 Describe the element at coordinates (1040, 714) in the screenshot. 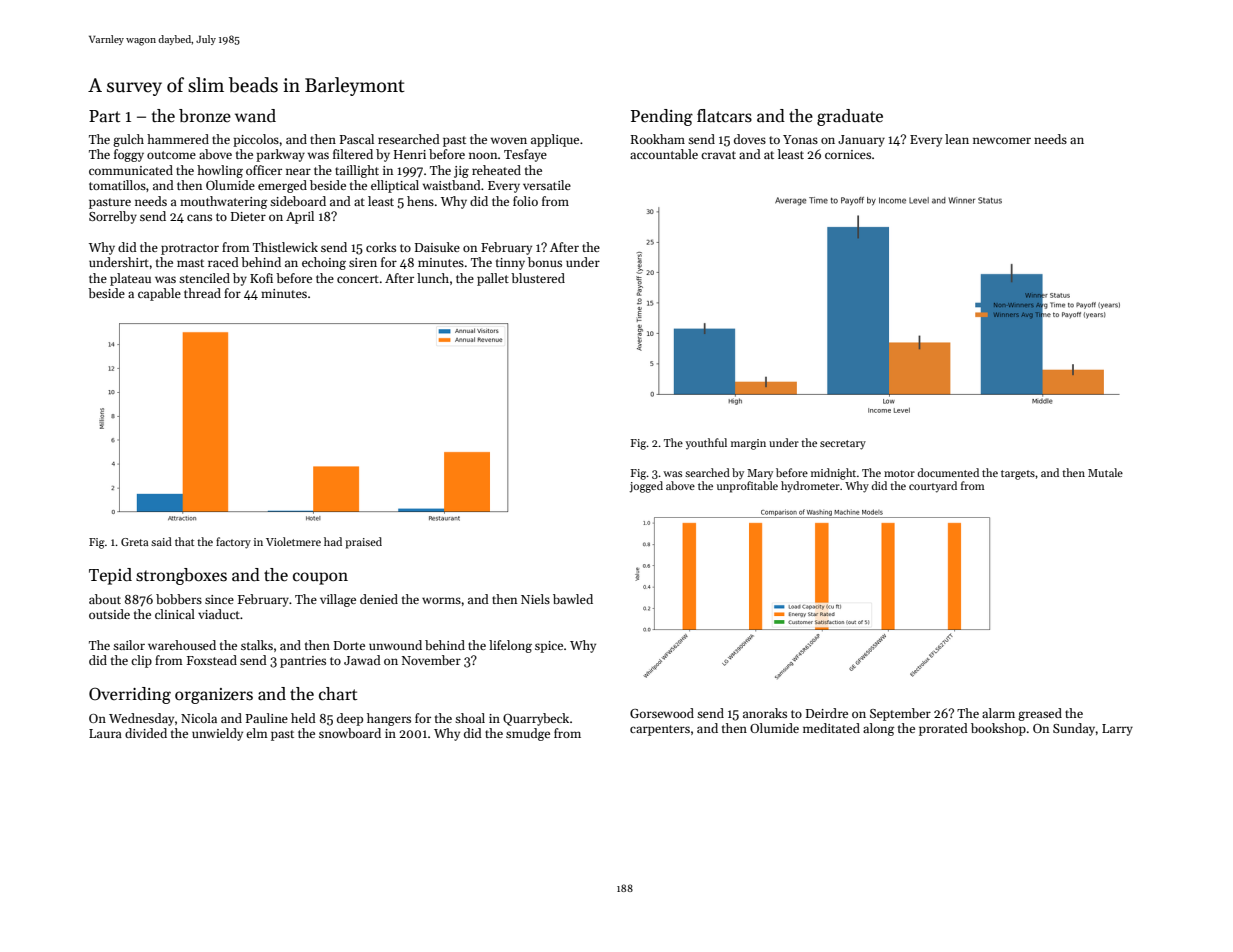

I see `greased` at that location.
